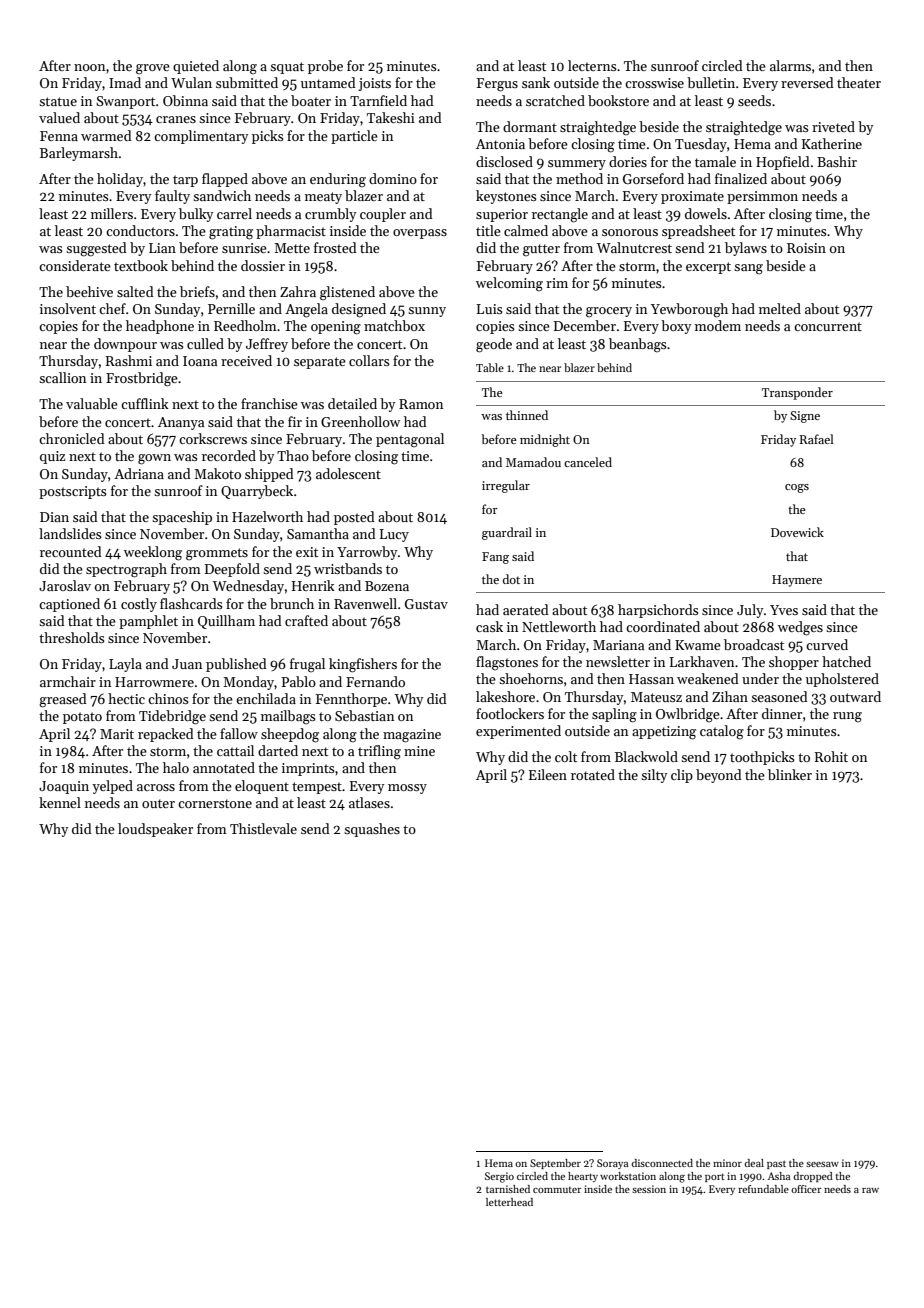 The width and height of the page is (924, 1308). I want to click on crosswise, so click(654, 83).
